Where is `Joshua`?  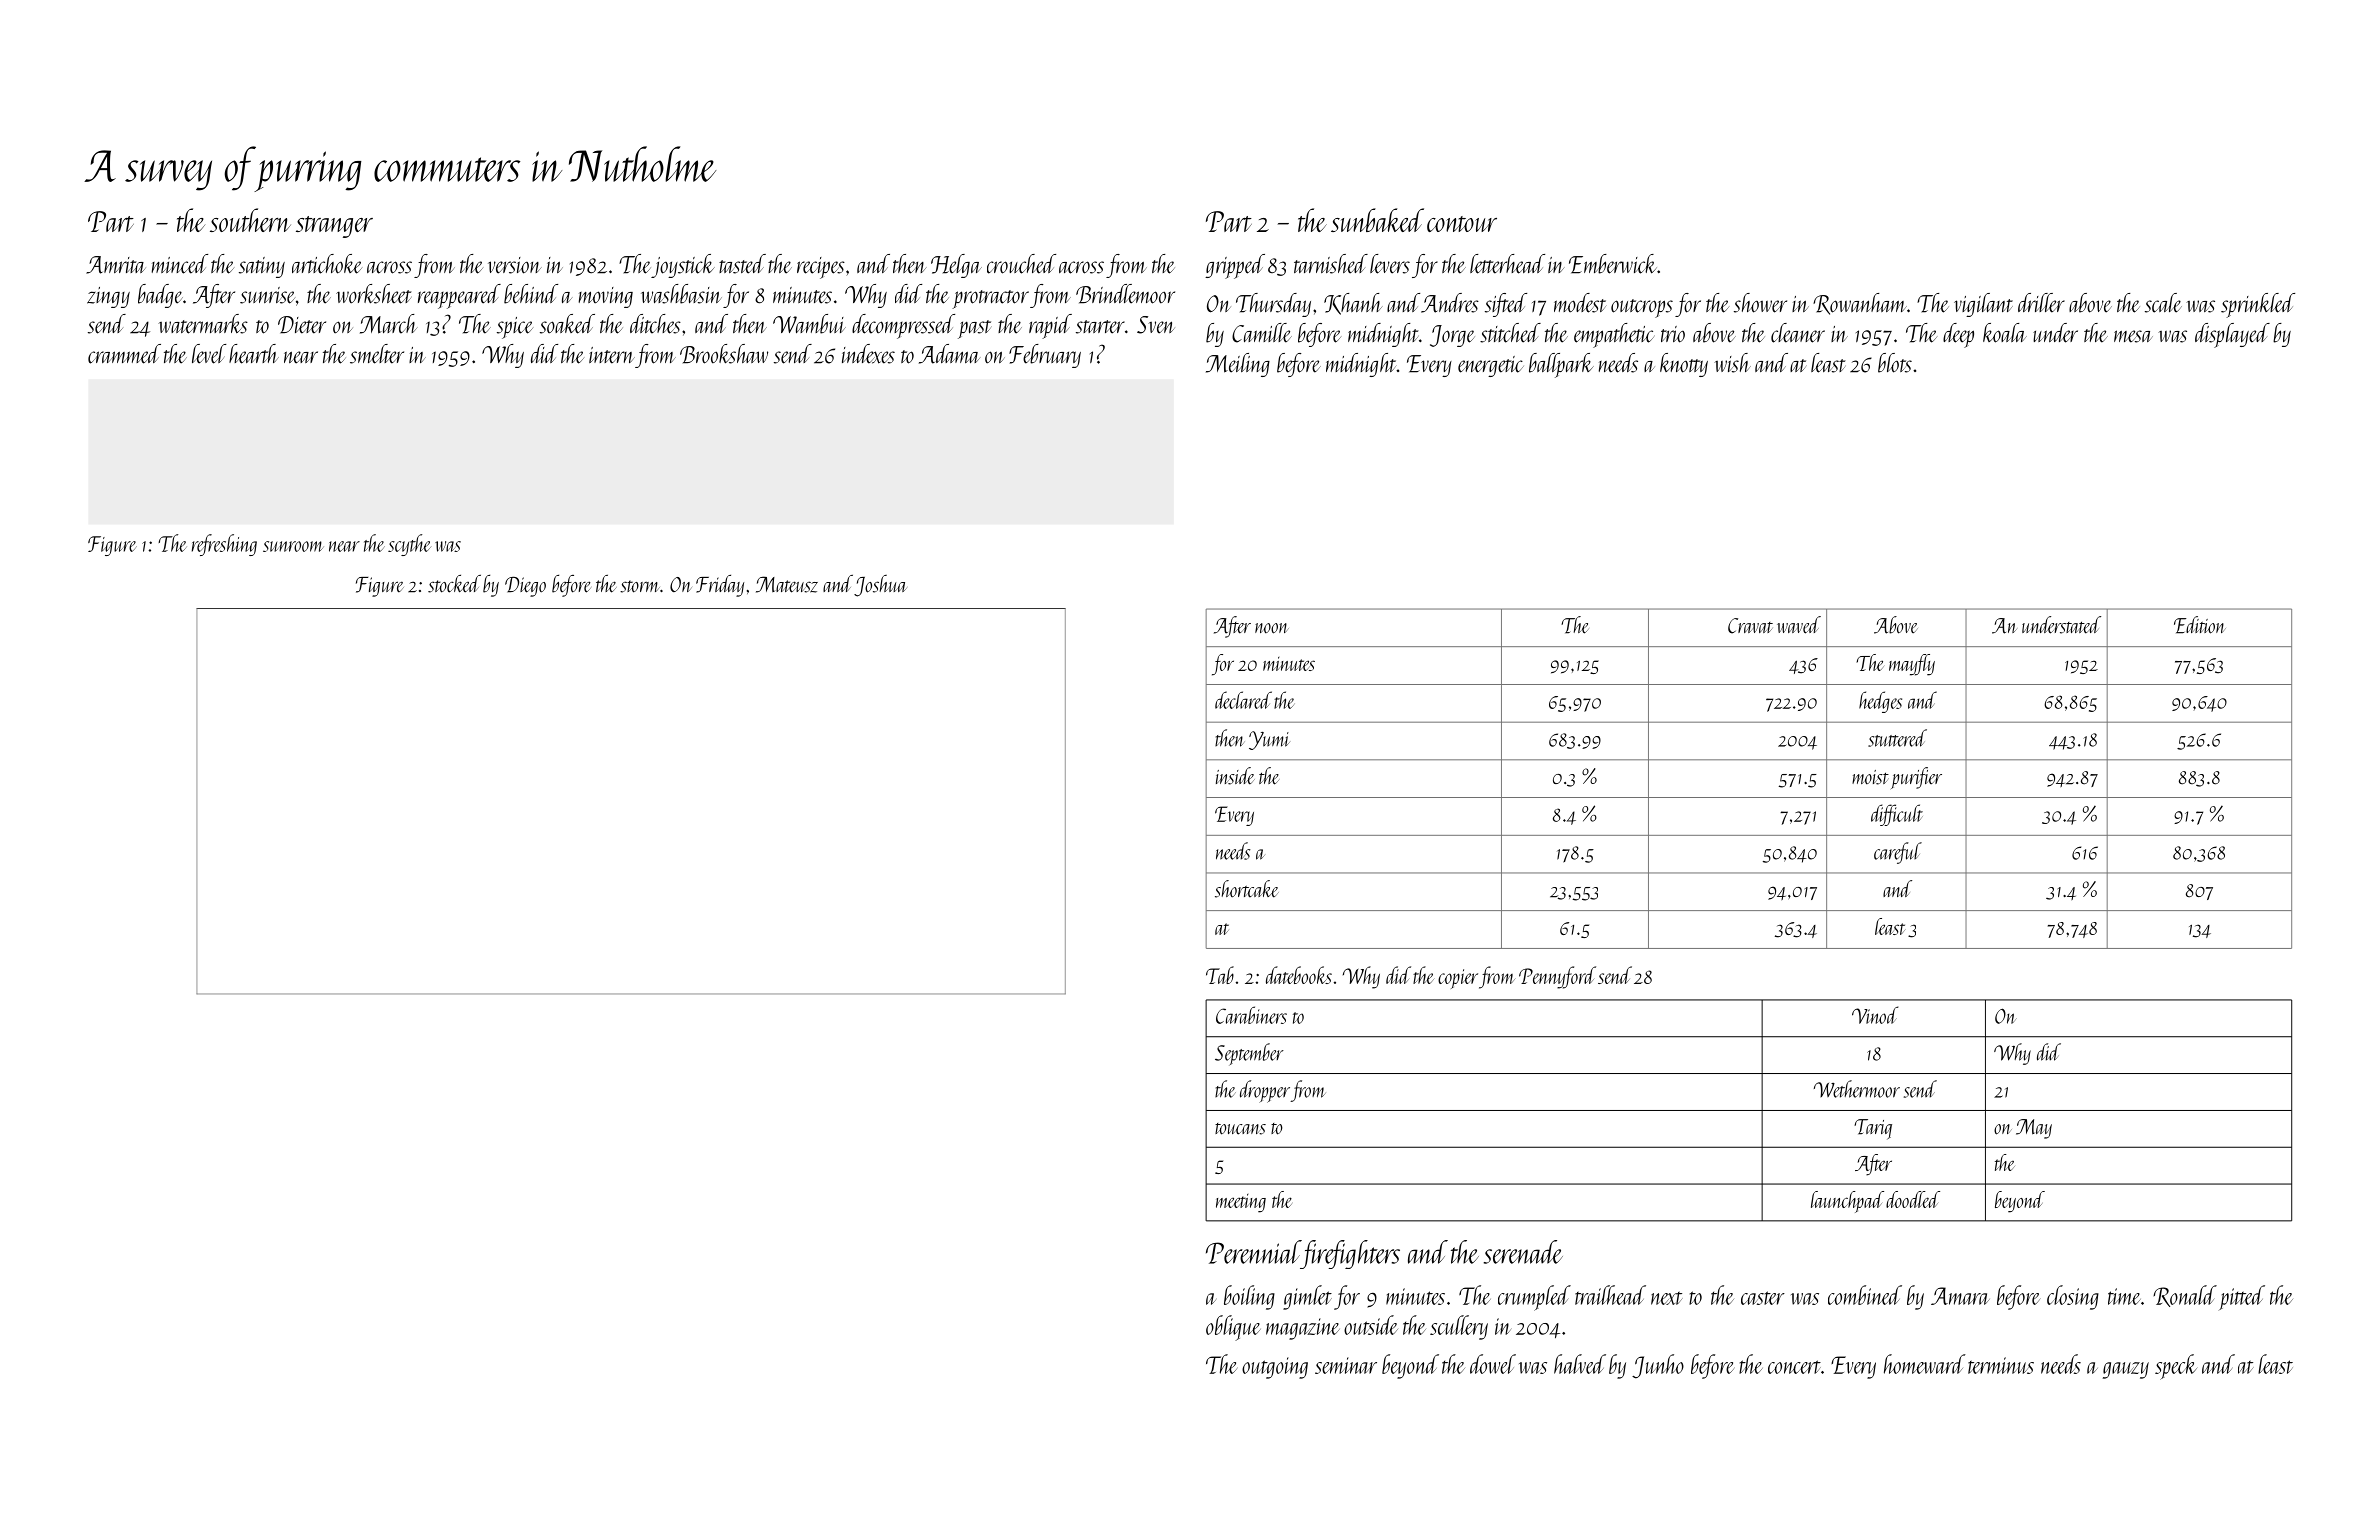
Joshua is located at coordinates (880, 586).
